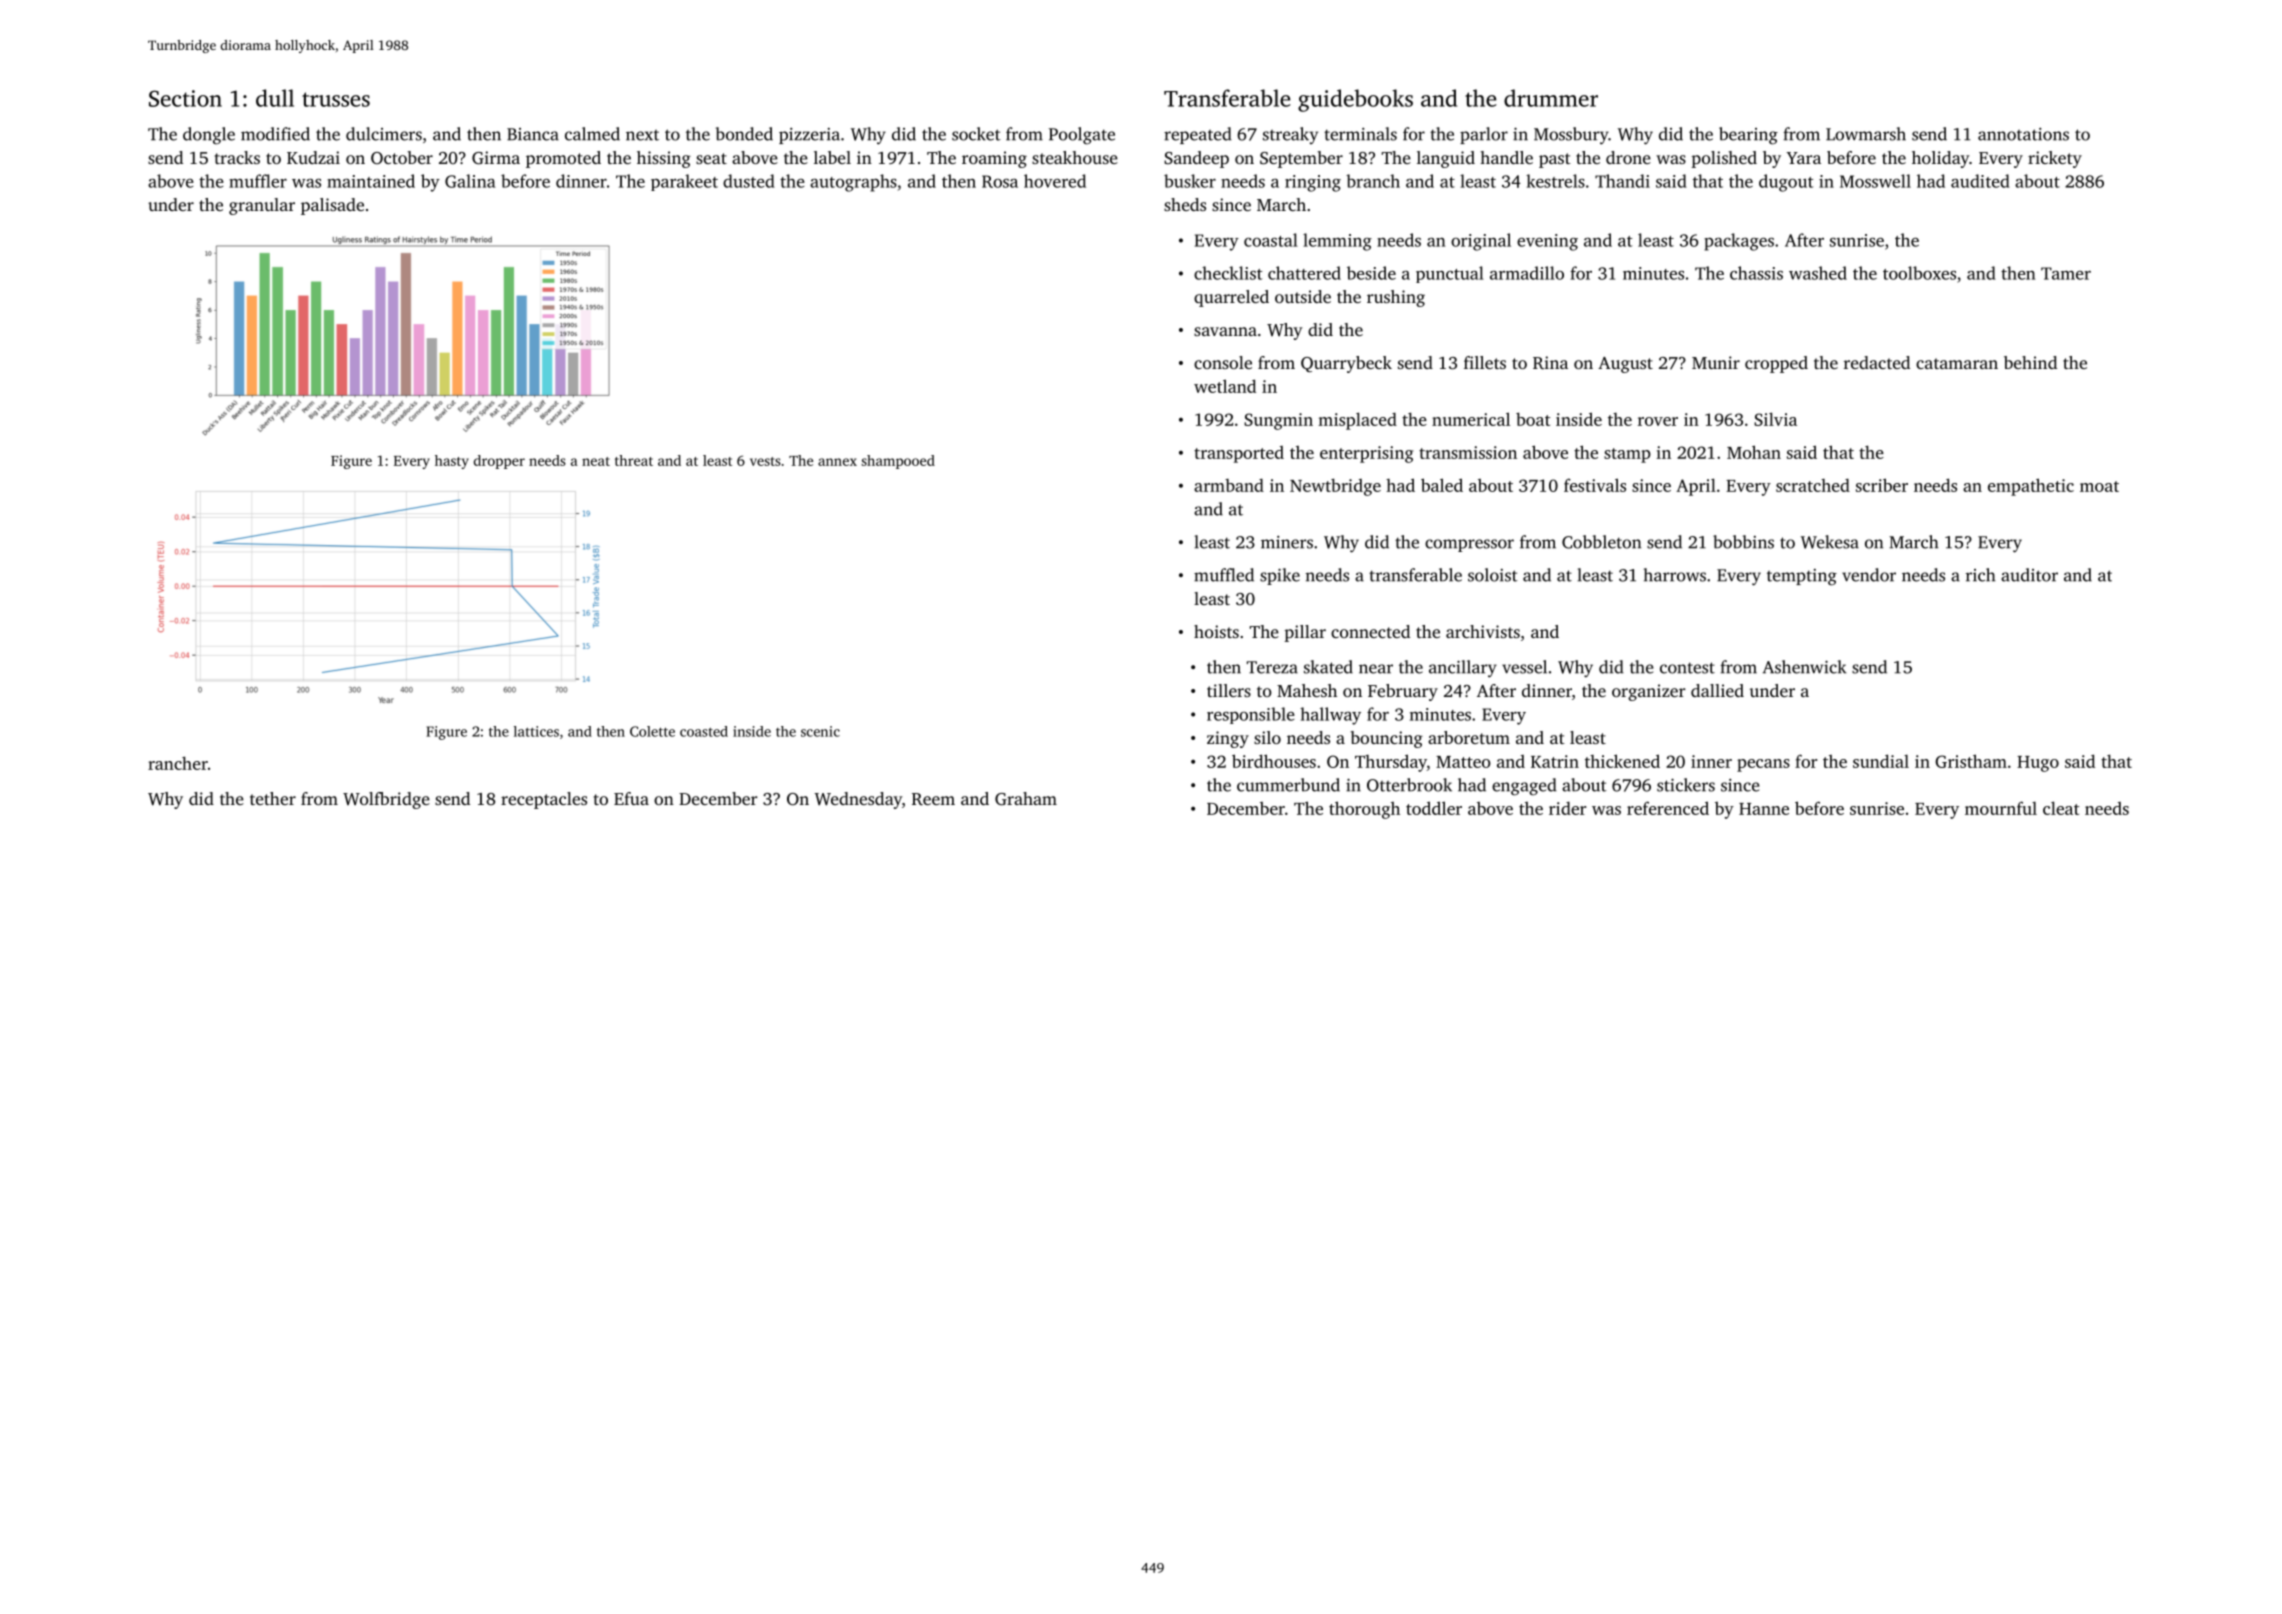 Image resolution: width=2282 pixels, height=1614 pixels. I want to click on enterprising, so click(1366, 454).
